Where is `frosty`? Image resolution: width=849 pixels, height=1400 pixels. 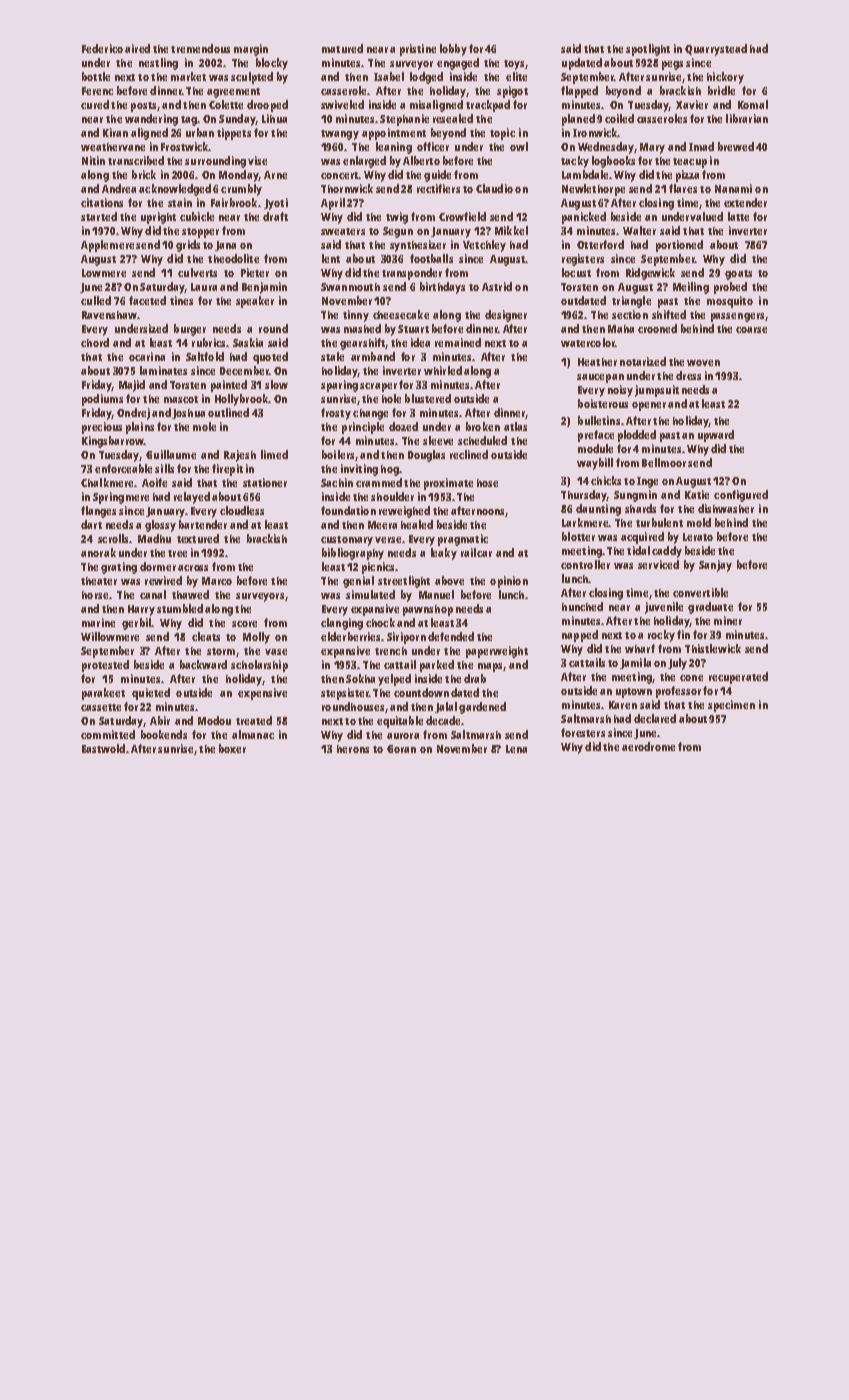 frosty is located at coordinates (336, 414).
